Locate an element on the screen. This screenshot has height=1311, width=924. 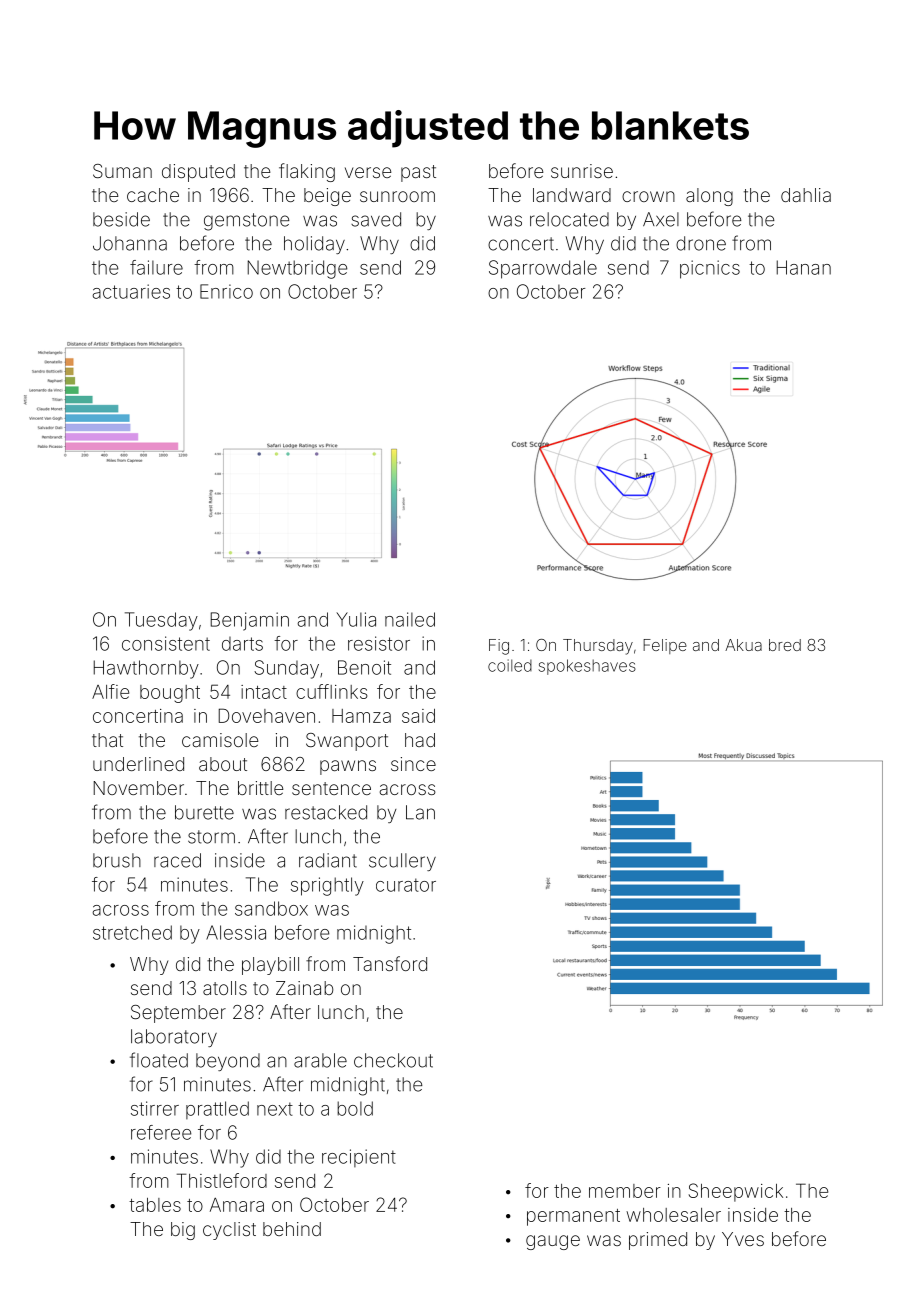
scullery is located at coordinates (402, 862).
